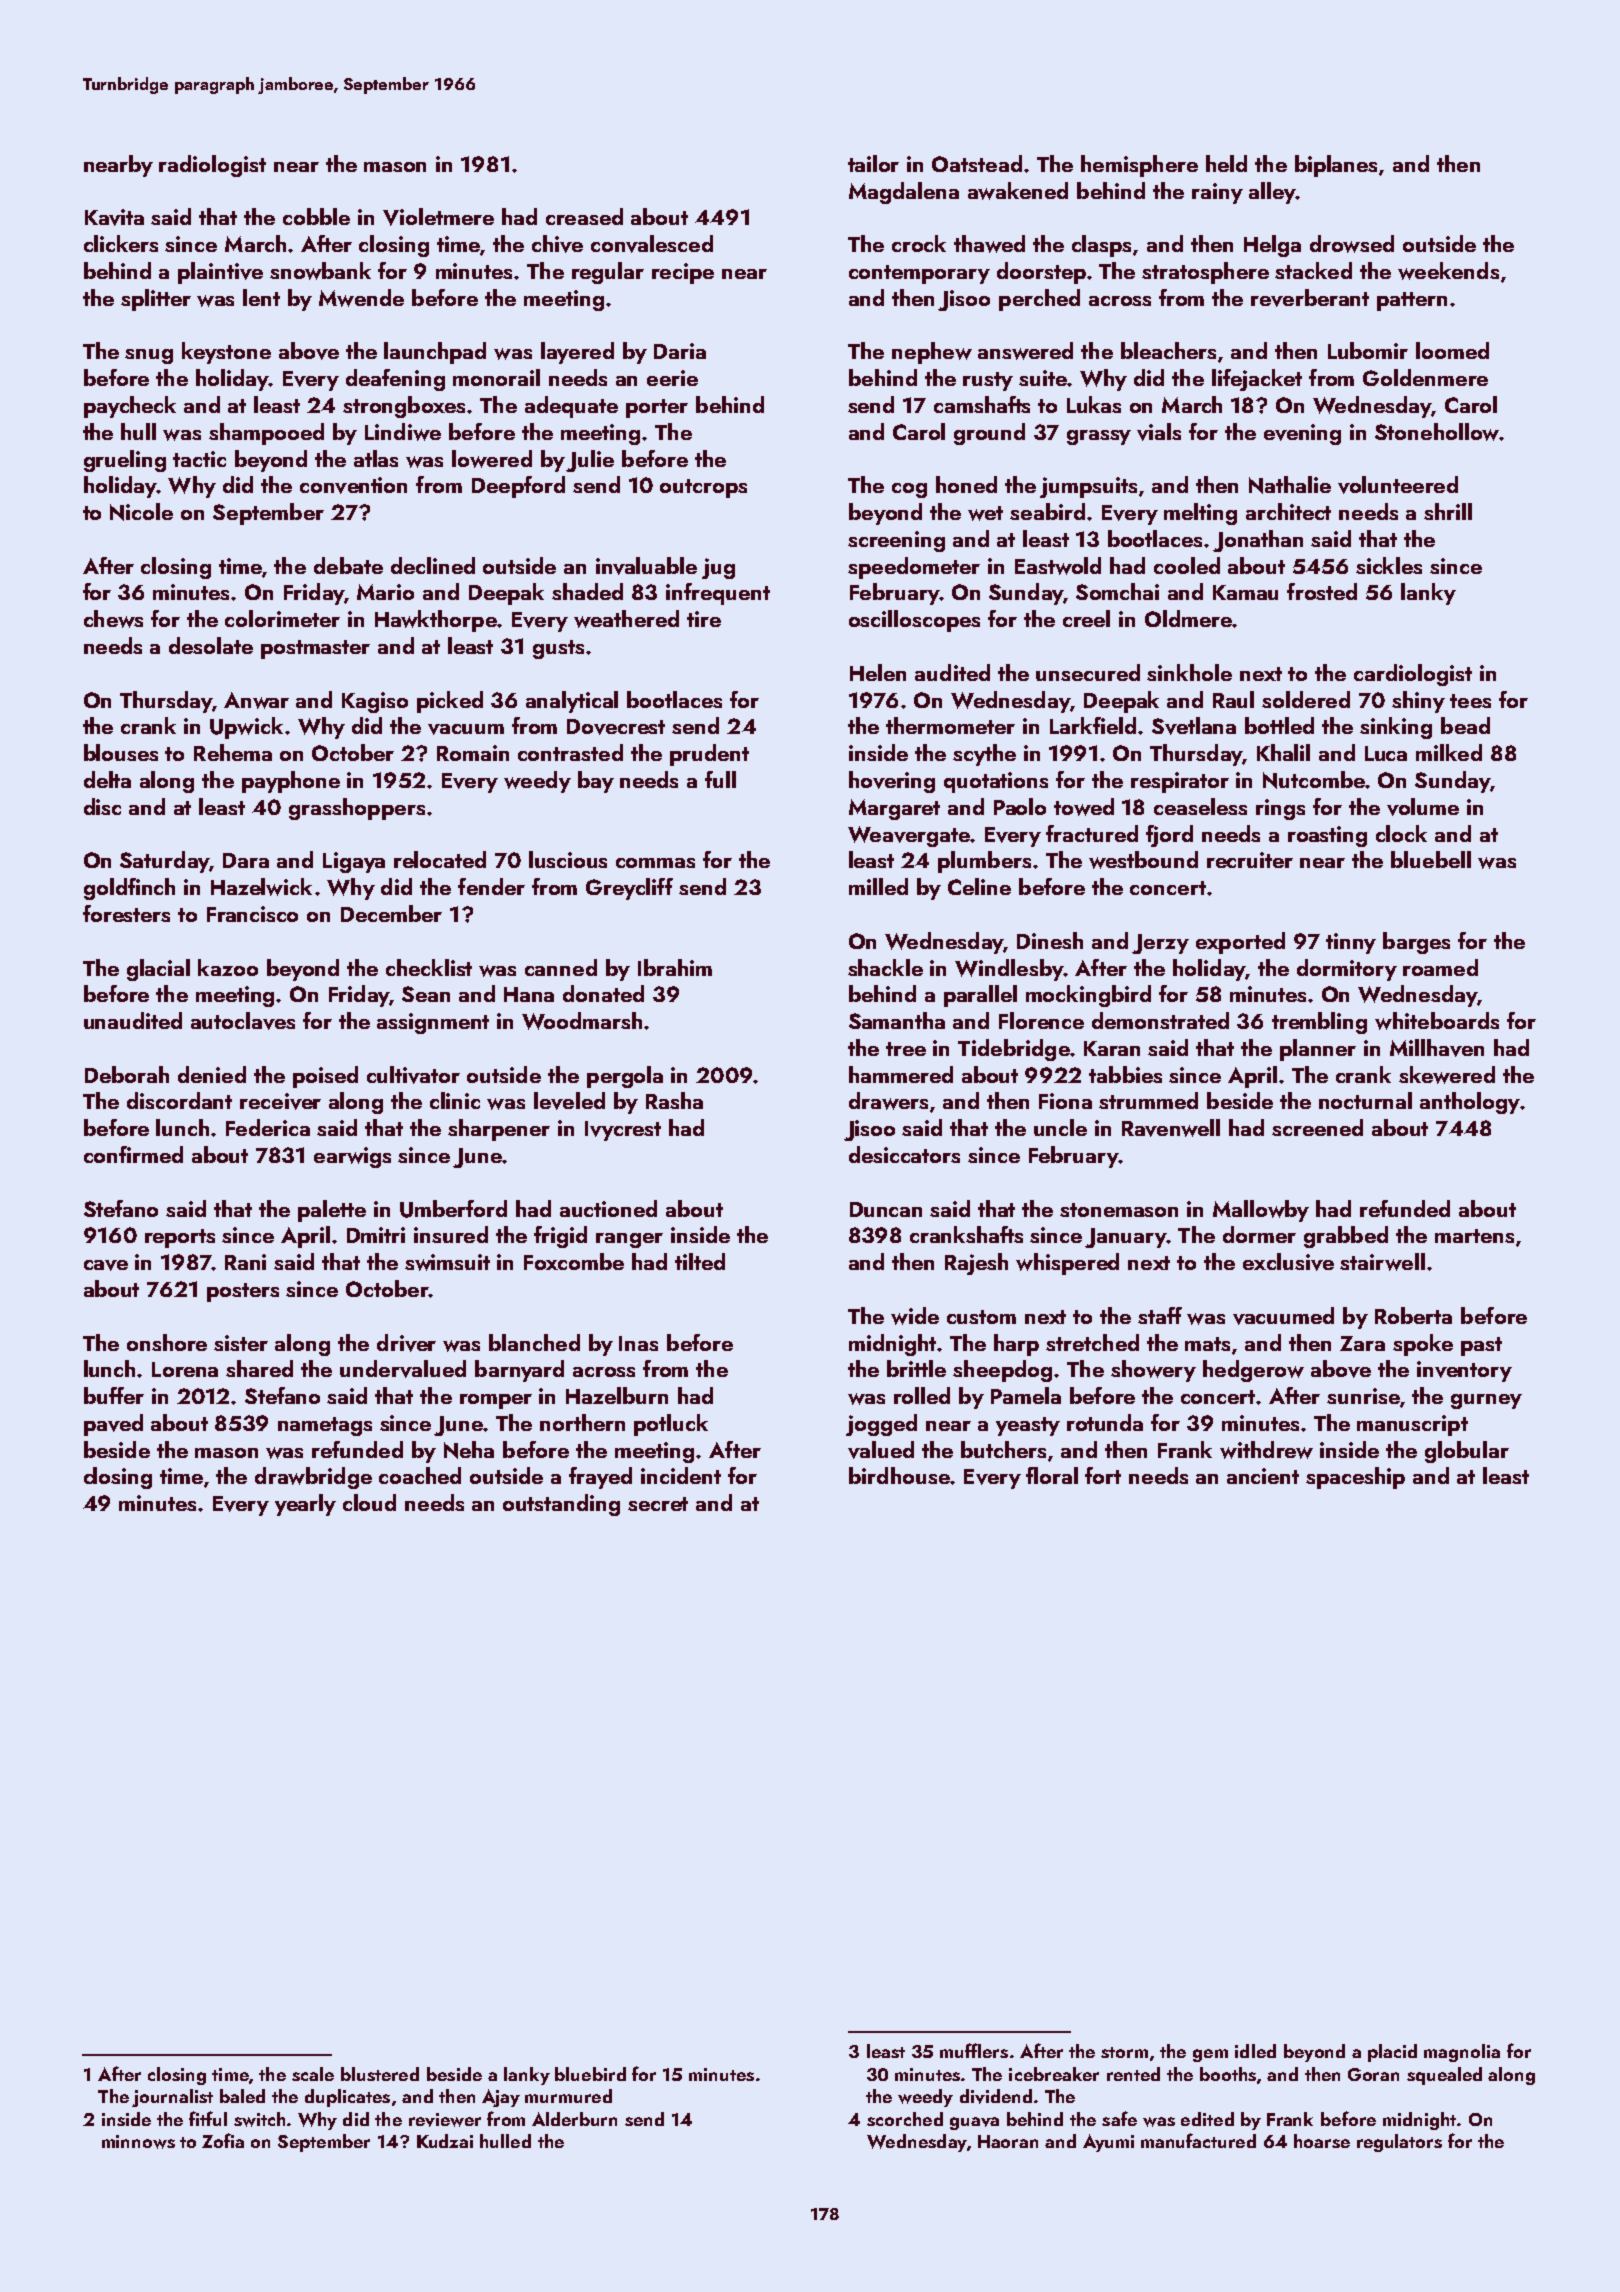  Describe the element at coordinates (1448, 511) in the screenshot. I see `shrill` at that location.
